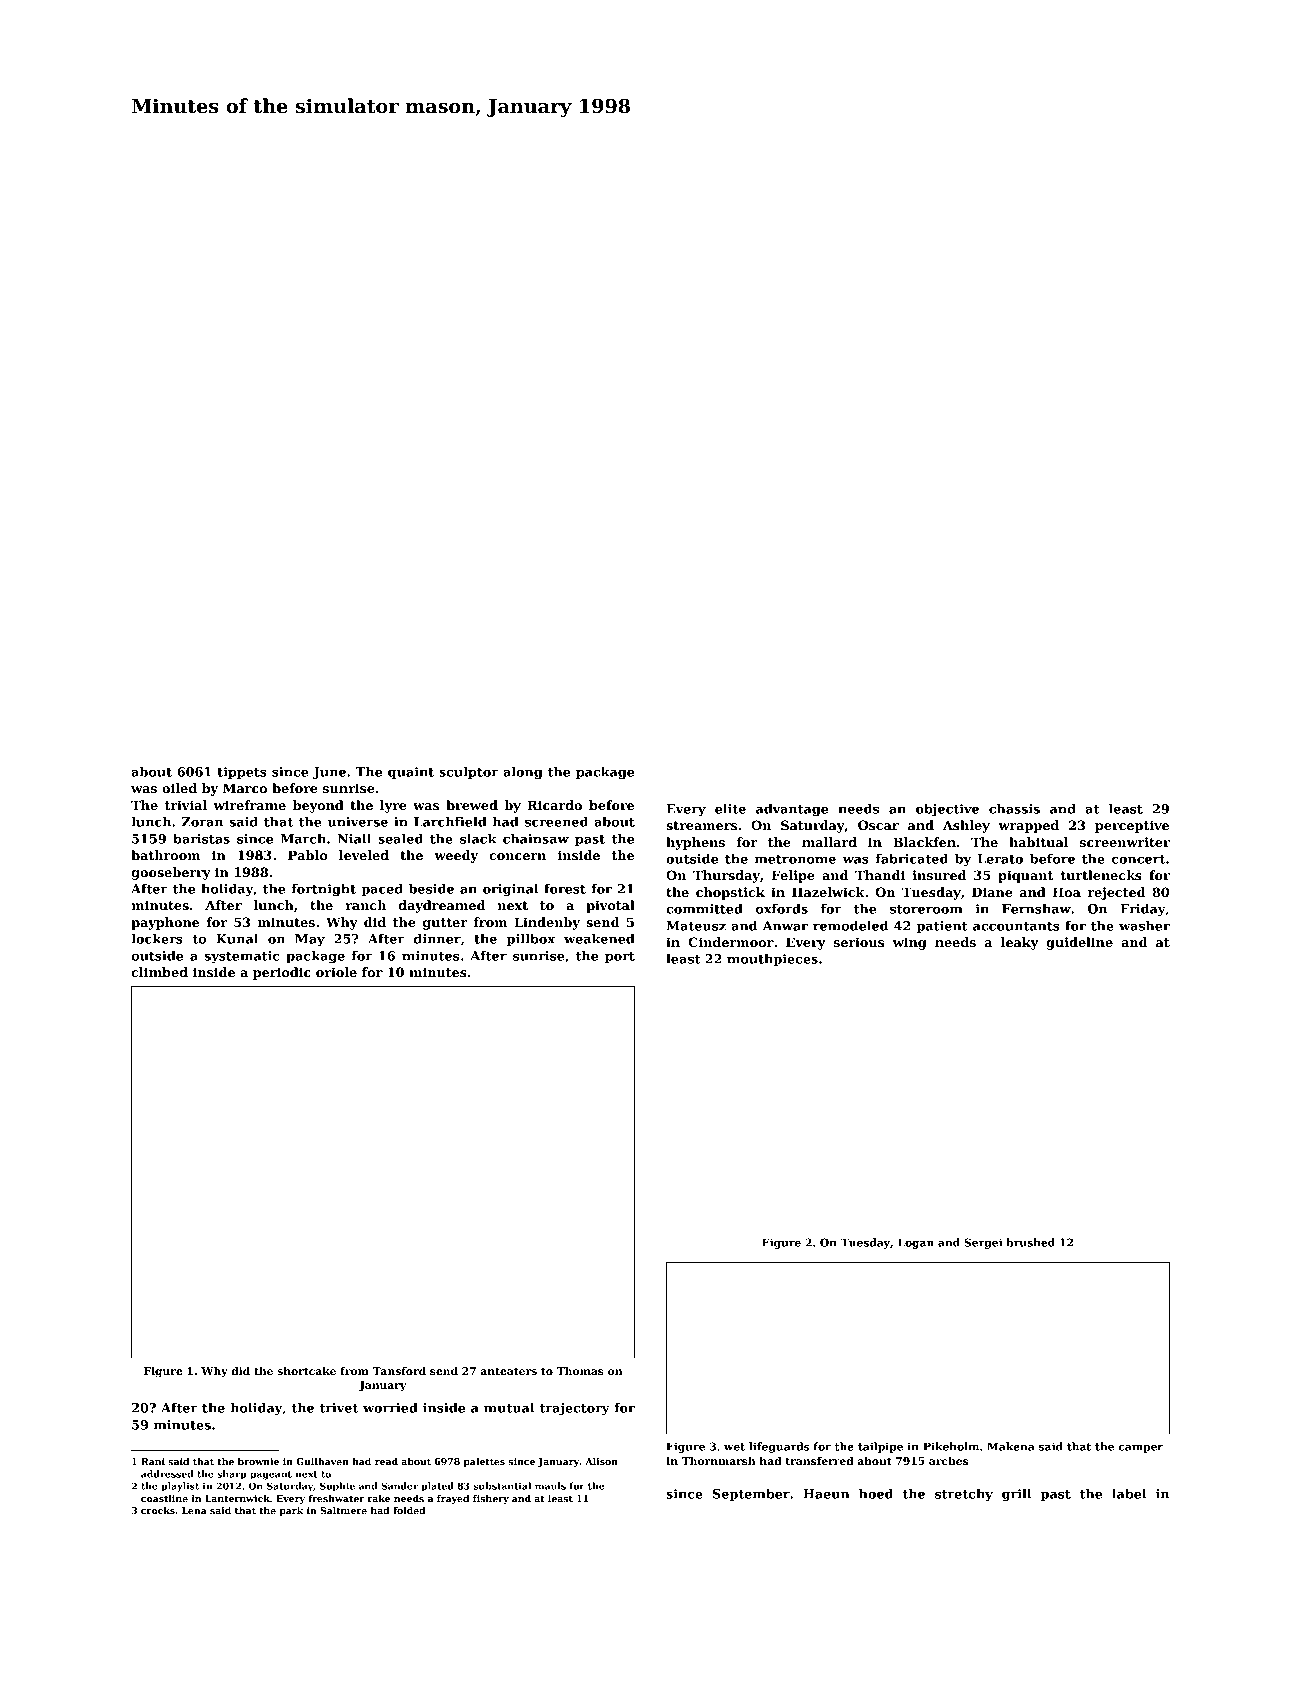 This screenshot has width=1301, height=1683. What do you see at coordinates (734, 1447) in the screenshot?
I see `wet` at bounding box center [734, 1447].
